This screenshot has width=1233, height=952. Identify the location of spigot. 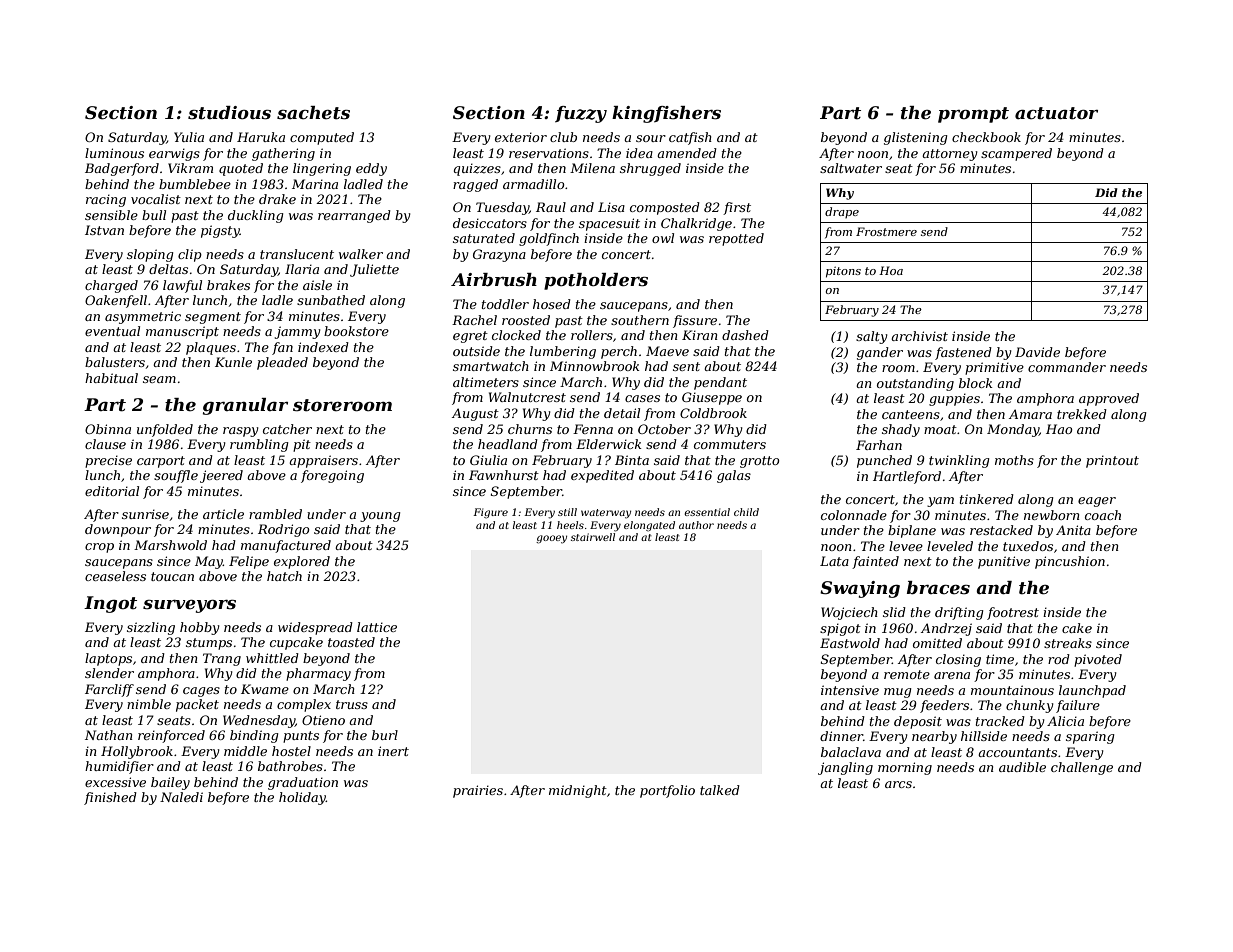
(840, 629).
